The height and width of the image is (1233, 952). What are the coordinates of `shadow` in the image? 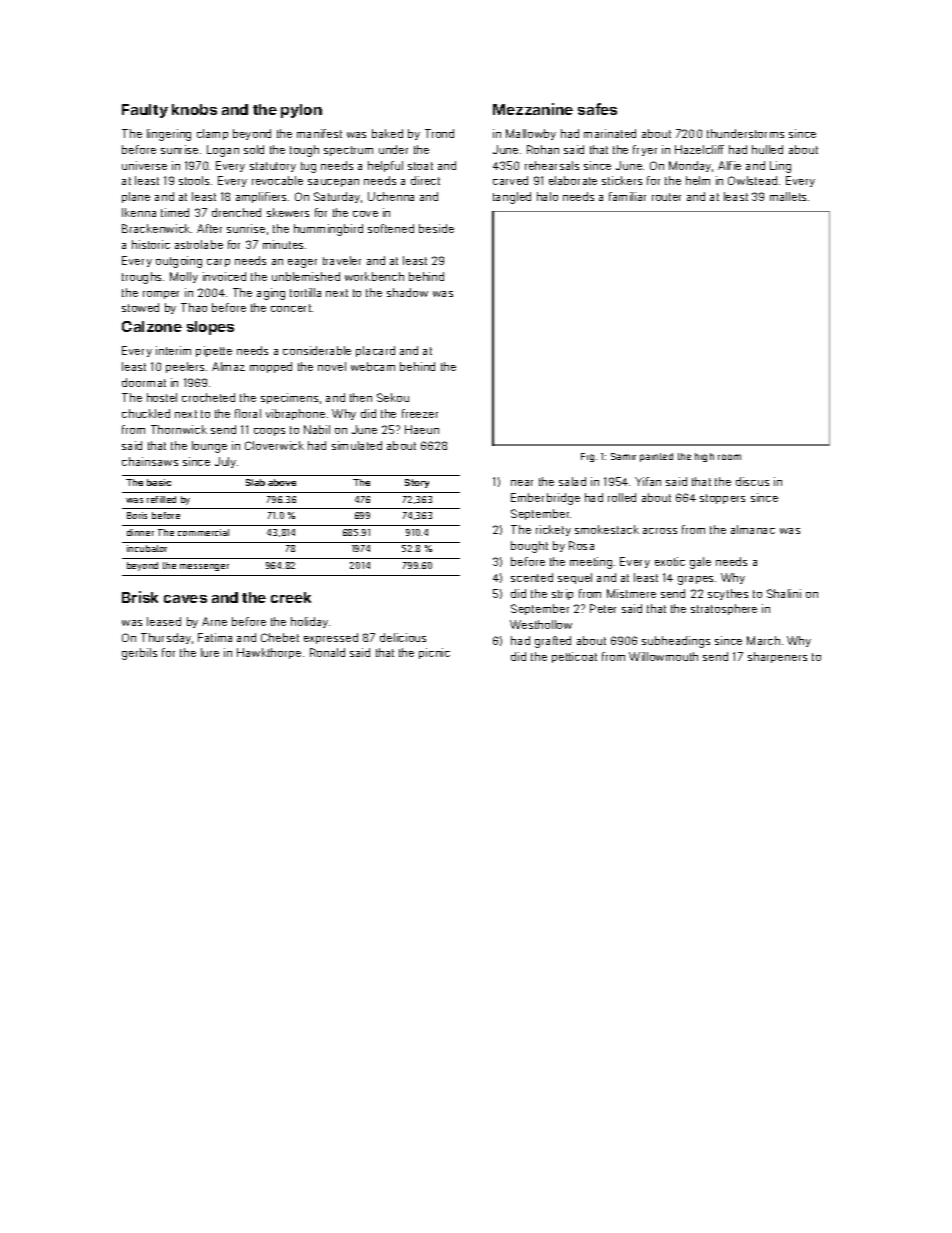 It's located at (407, 292).
